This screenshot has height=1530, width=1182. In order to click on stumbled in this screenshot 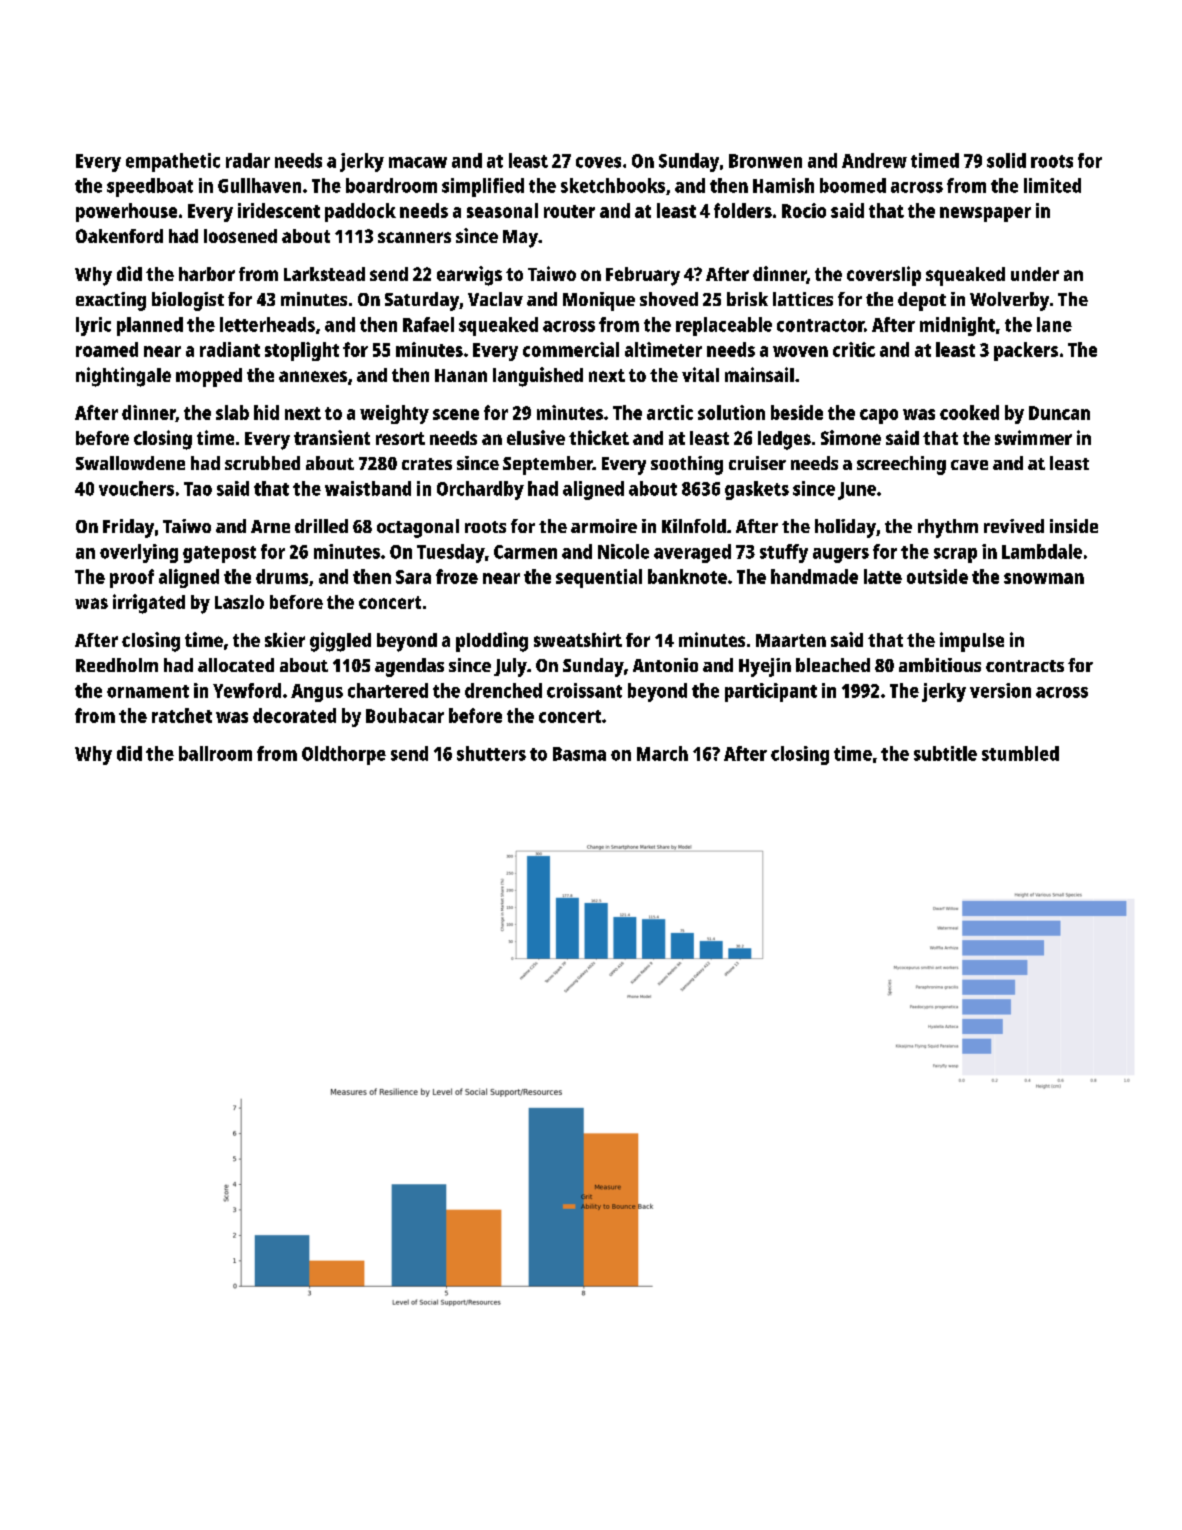, I will do `click(1020, 753)`.
